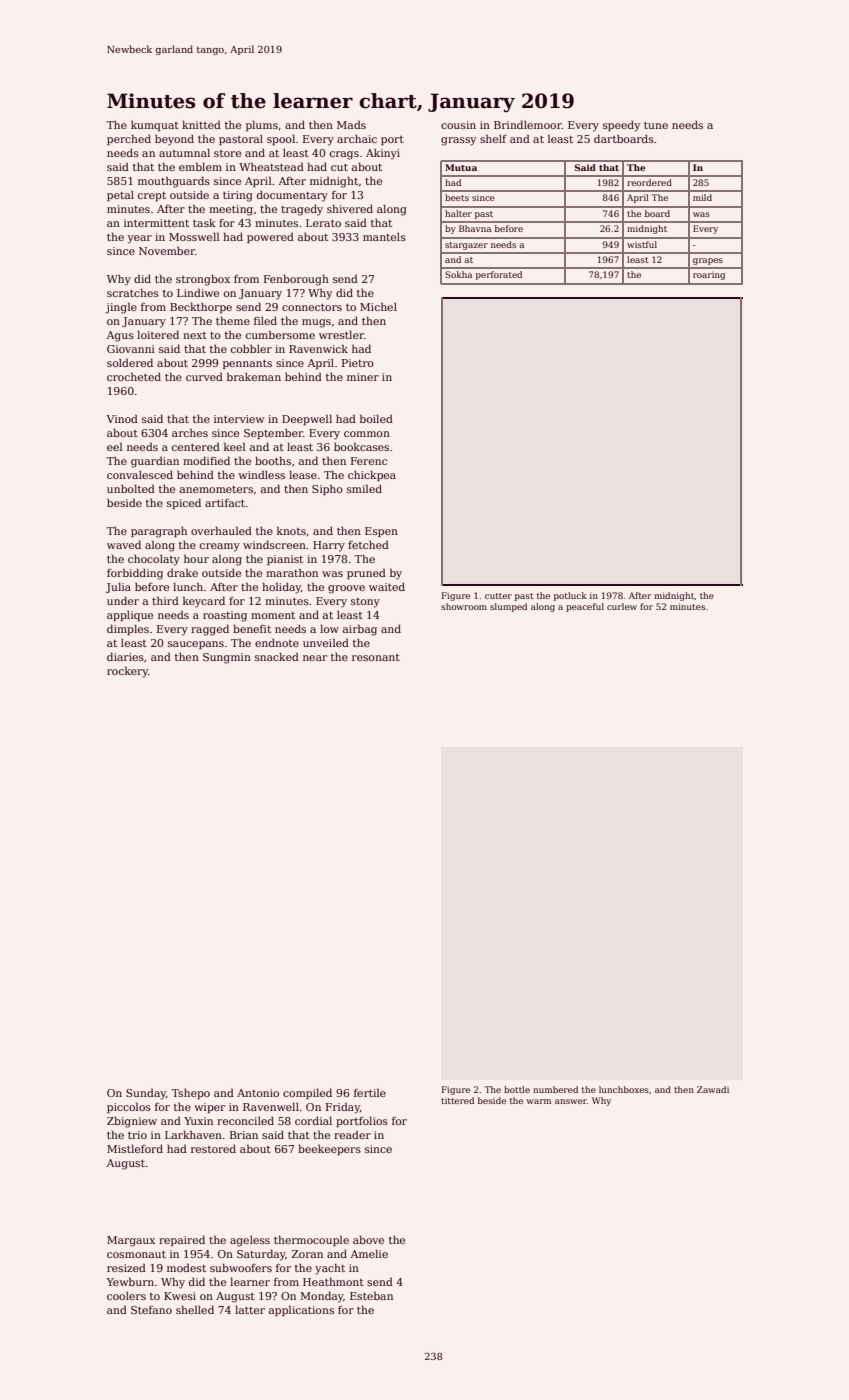  Describe the element at coordinates (621, 126) in the screenshot. I see `speedy` at that location.
